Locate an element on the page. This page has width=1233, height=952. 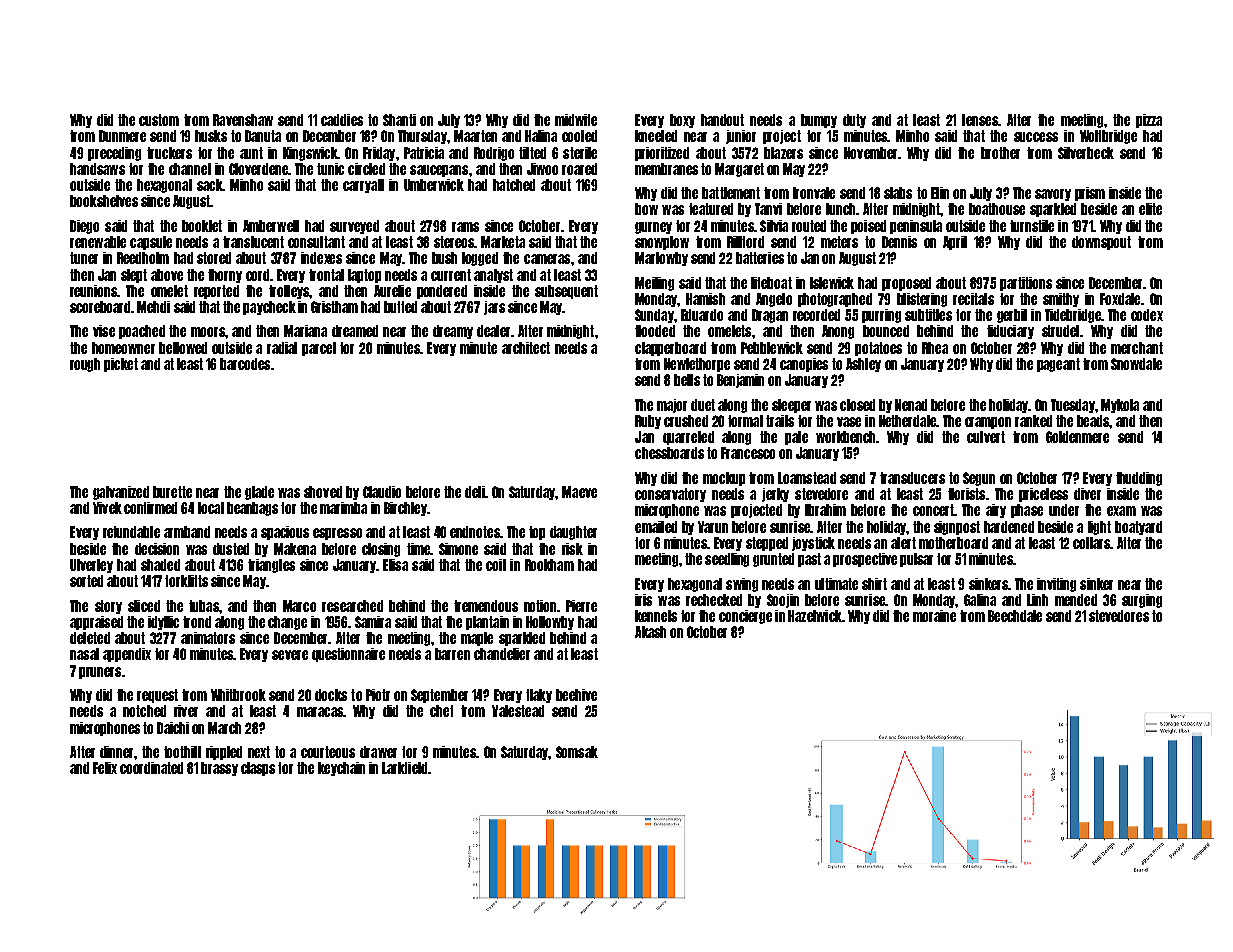
notched is located at coordinates (144, 711).
